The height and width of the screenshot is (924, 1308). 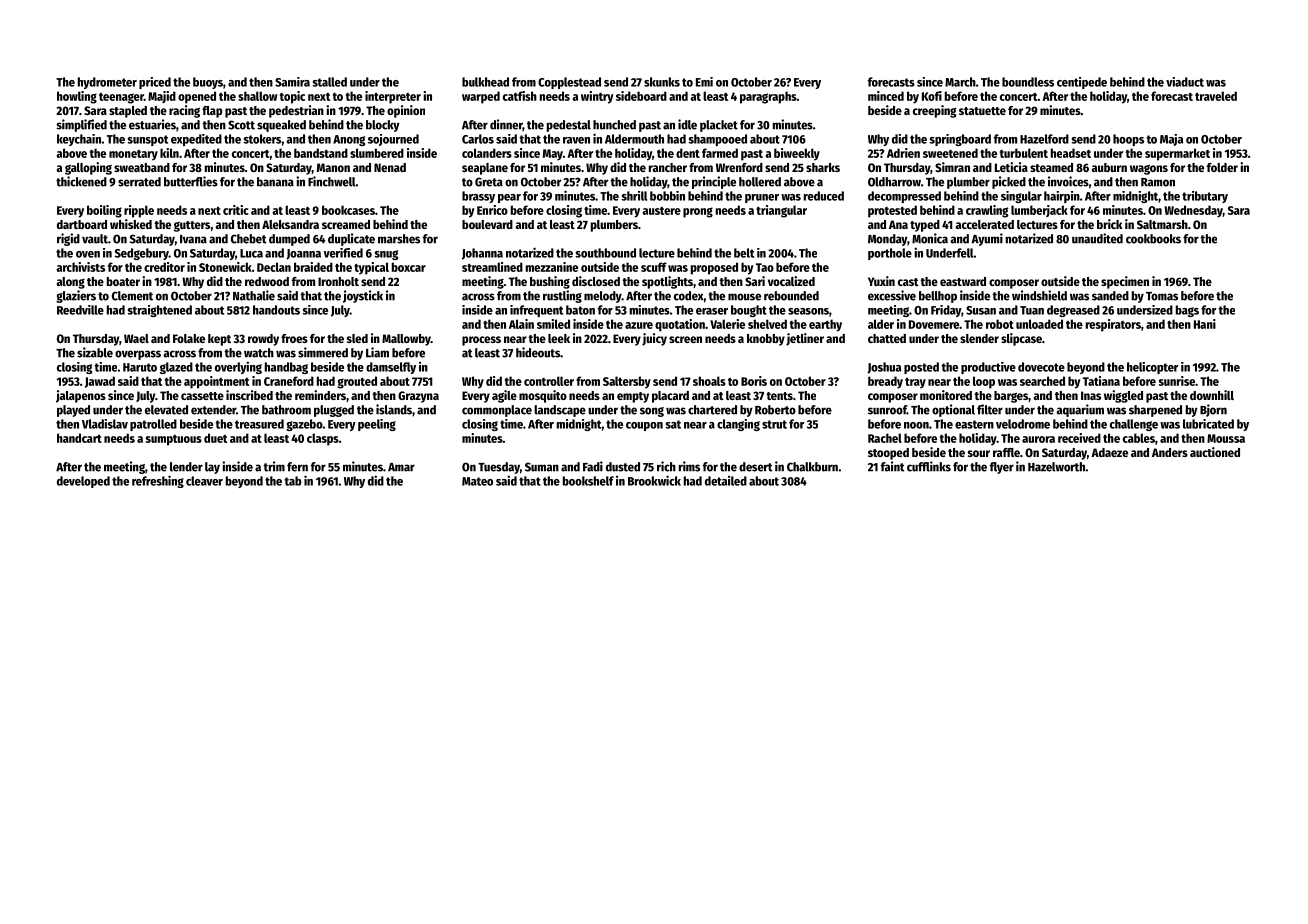 What do you see at coordinates (81, 181) in the screenshot?
I see `thickened` at bounding box center [81, 181].
